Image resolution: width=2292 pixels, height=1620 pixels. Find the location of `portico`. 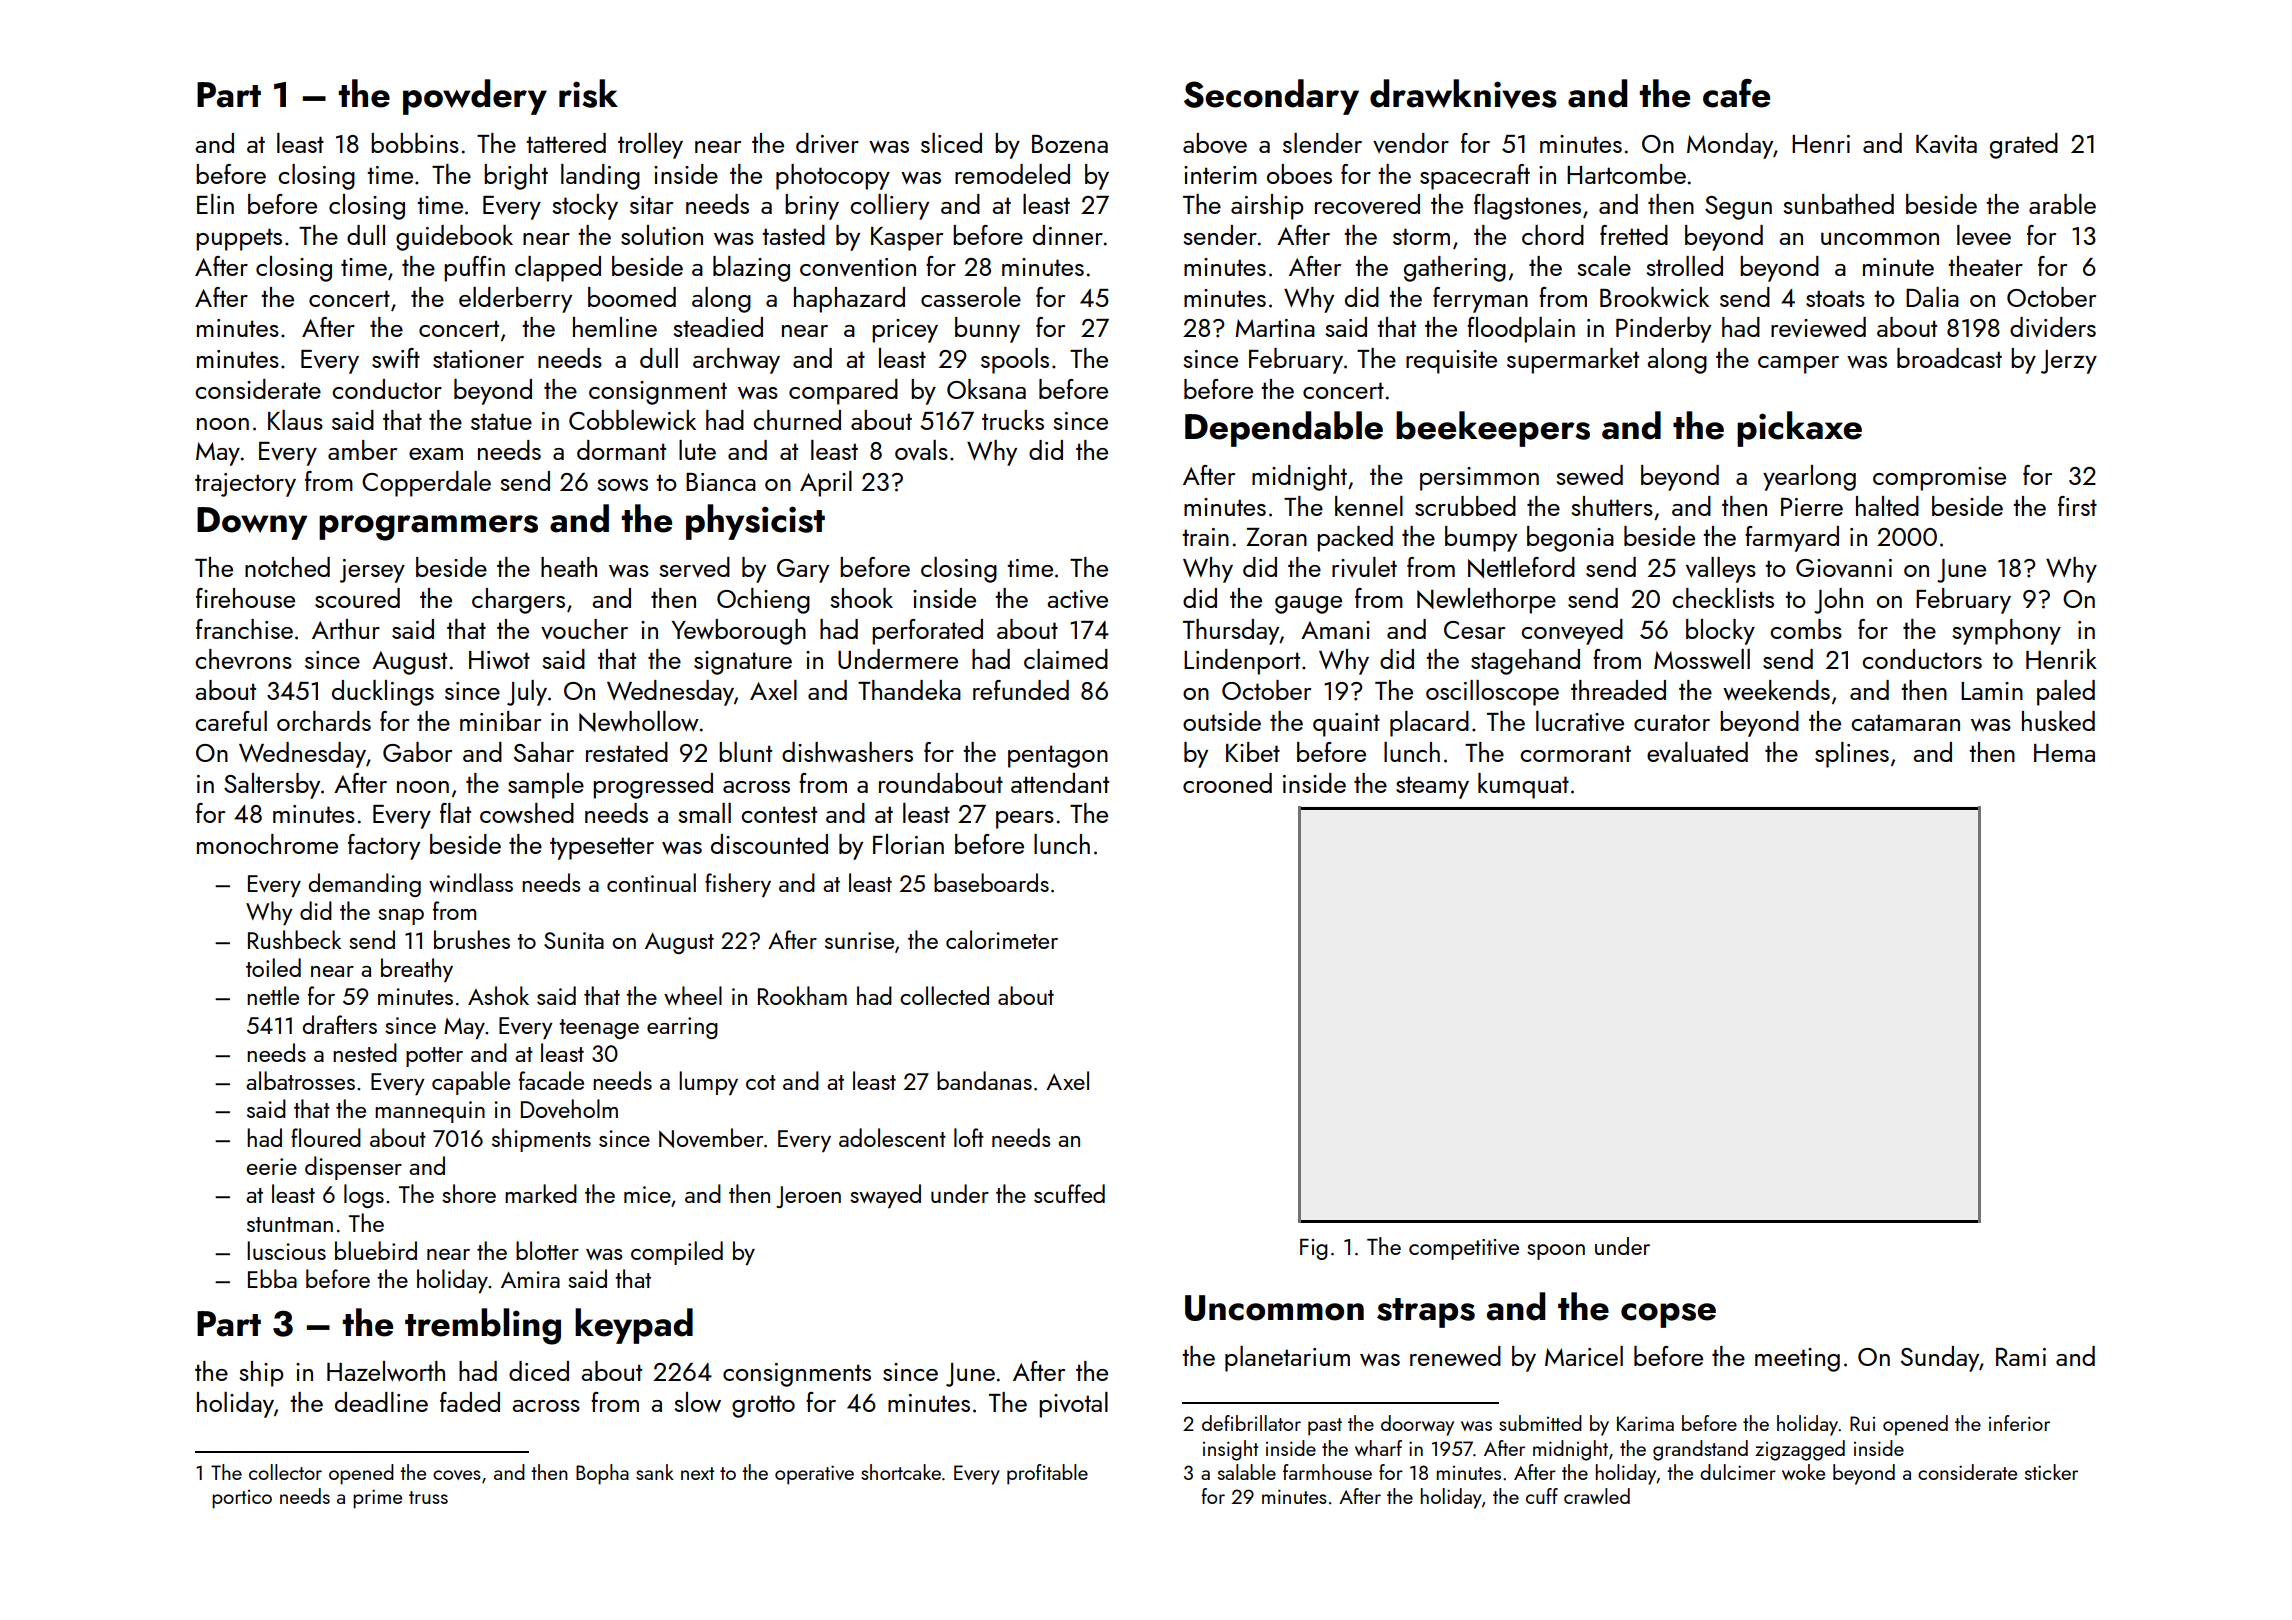

portico is located at coordinates (242, 1499).
